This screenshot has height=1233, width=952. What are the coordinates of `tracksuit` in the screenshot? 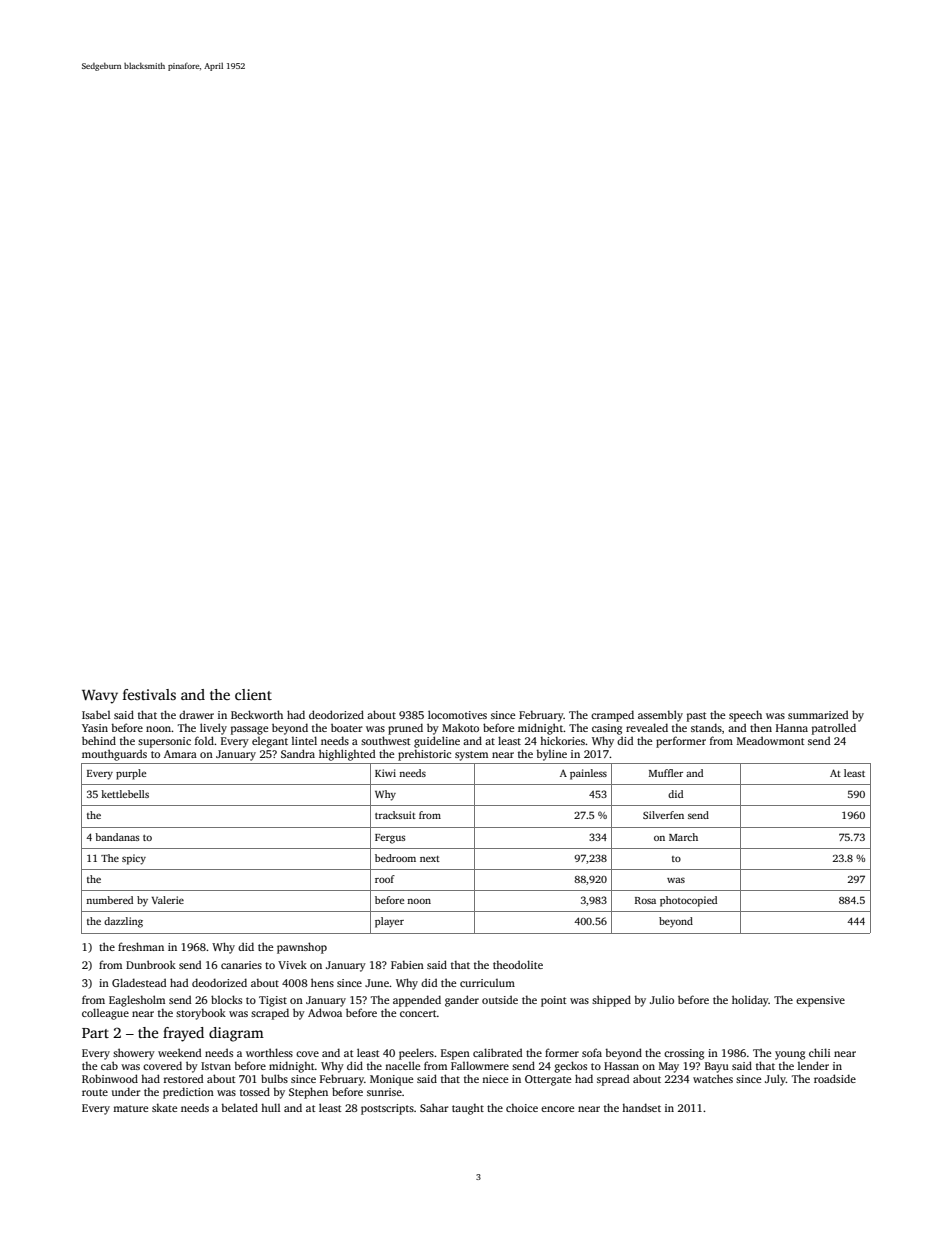 It's located at (395, 815).
